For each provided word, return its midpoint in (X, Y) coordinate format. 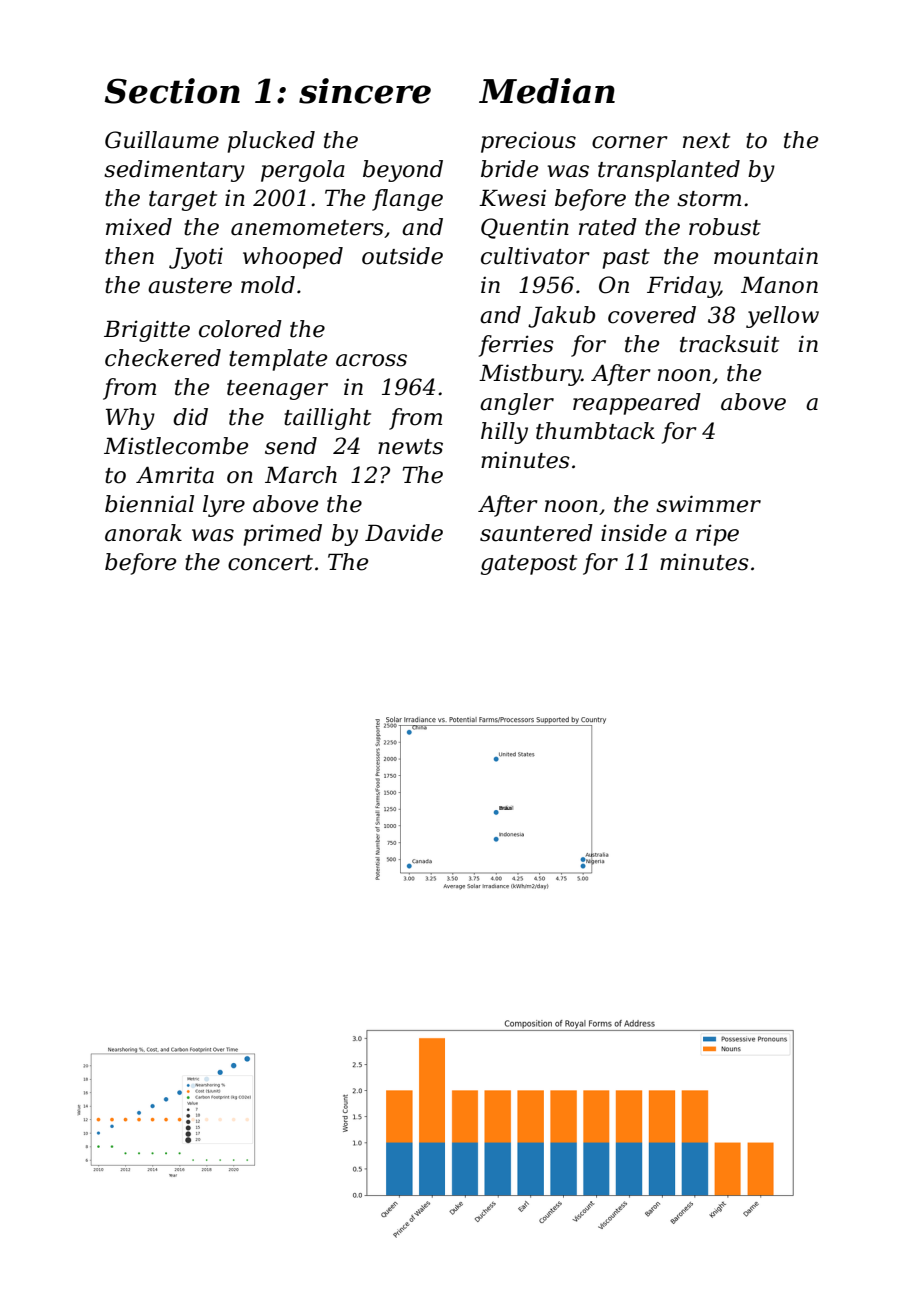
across (371, 360)
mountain (766, 256)
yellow (782, 317)
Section (172, 91)
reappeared (637, 404)
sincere (365, 91)
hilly (504, 433)
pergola (303, 171)
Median (547, 91)
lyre (224, 506)
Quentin (525, 228)
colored (240, 329)
